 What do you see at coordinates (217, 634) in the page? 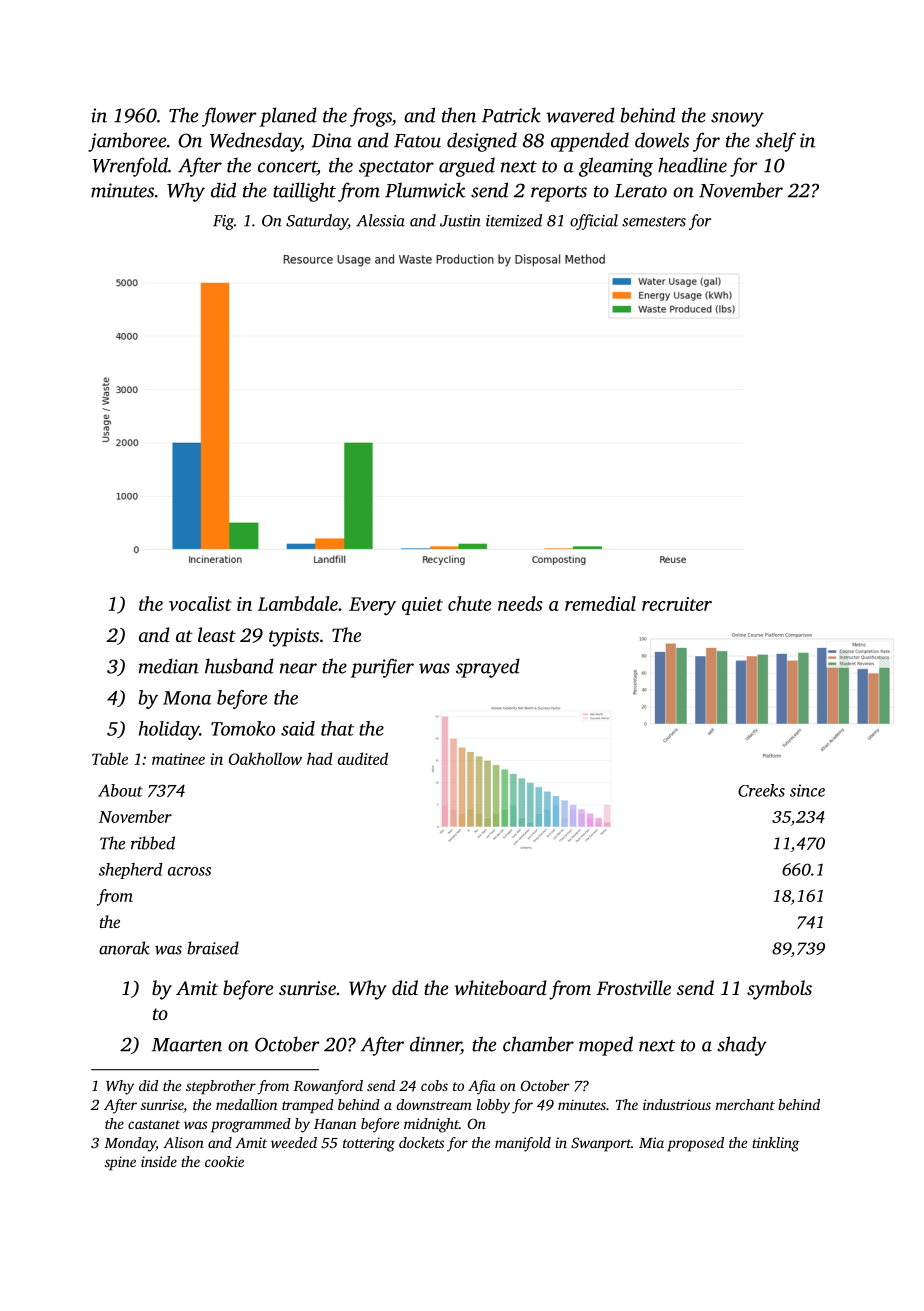
I see `least` at bounding box center [217, 634].
